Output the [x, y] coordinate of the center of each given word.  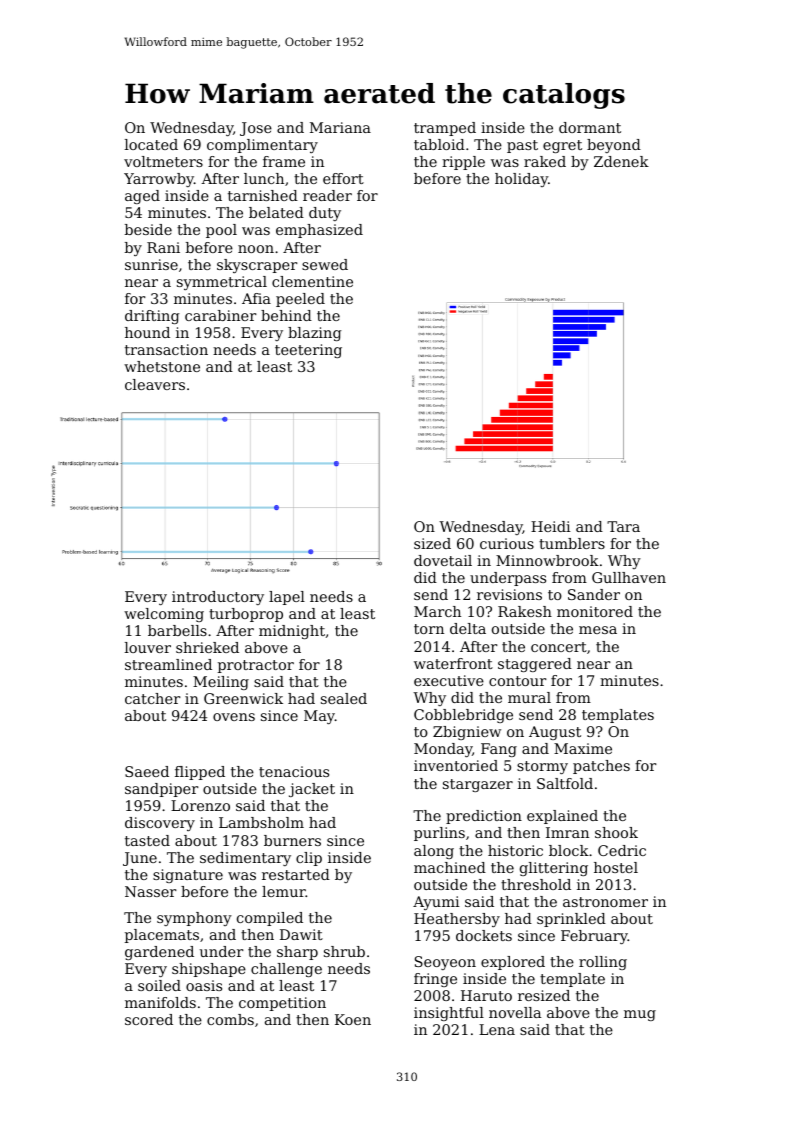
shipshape [209, 970]
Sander [594, 594]
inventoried [456, 765]
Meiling [221, 683]
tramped [445, 129]
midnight [292, 632]
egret [562, 146]
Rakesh [525, 611]
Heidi [551, 526]
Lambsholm [261, 822]
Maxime [583, 748]
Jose [256, 129]
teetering [308, 351]
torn [429, 629]
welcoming [164, 615]
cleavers [155, 384]
